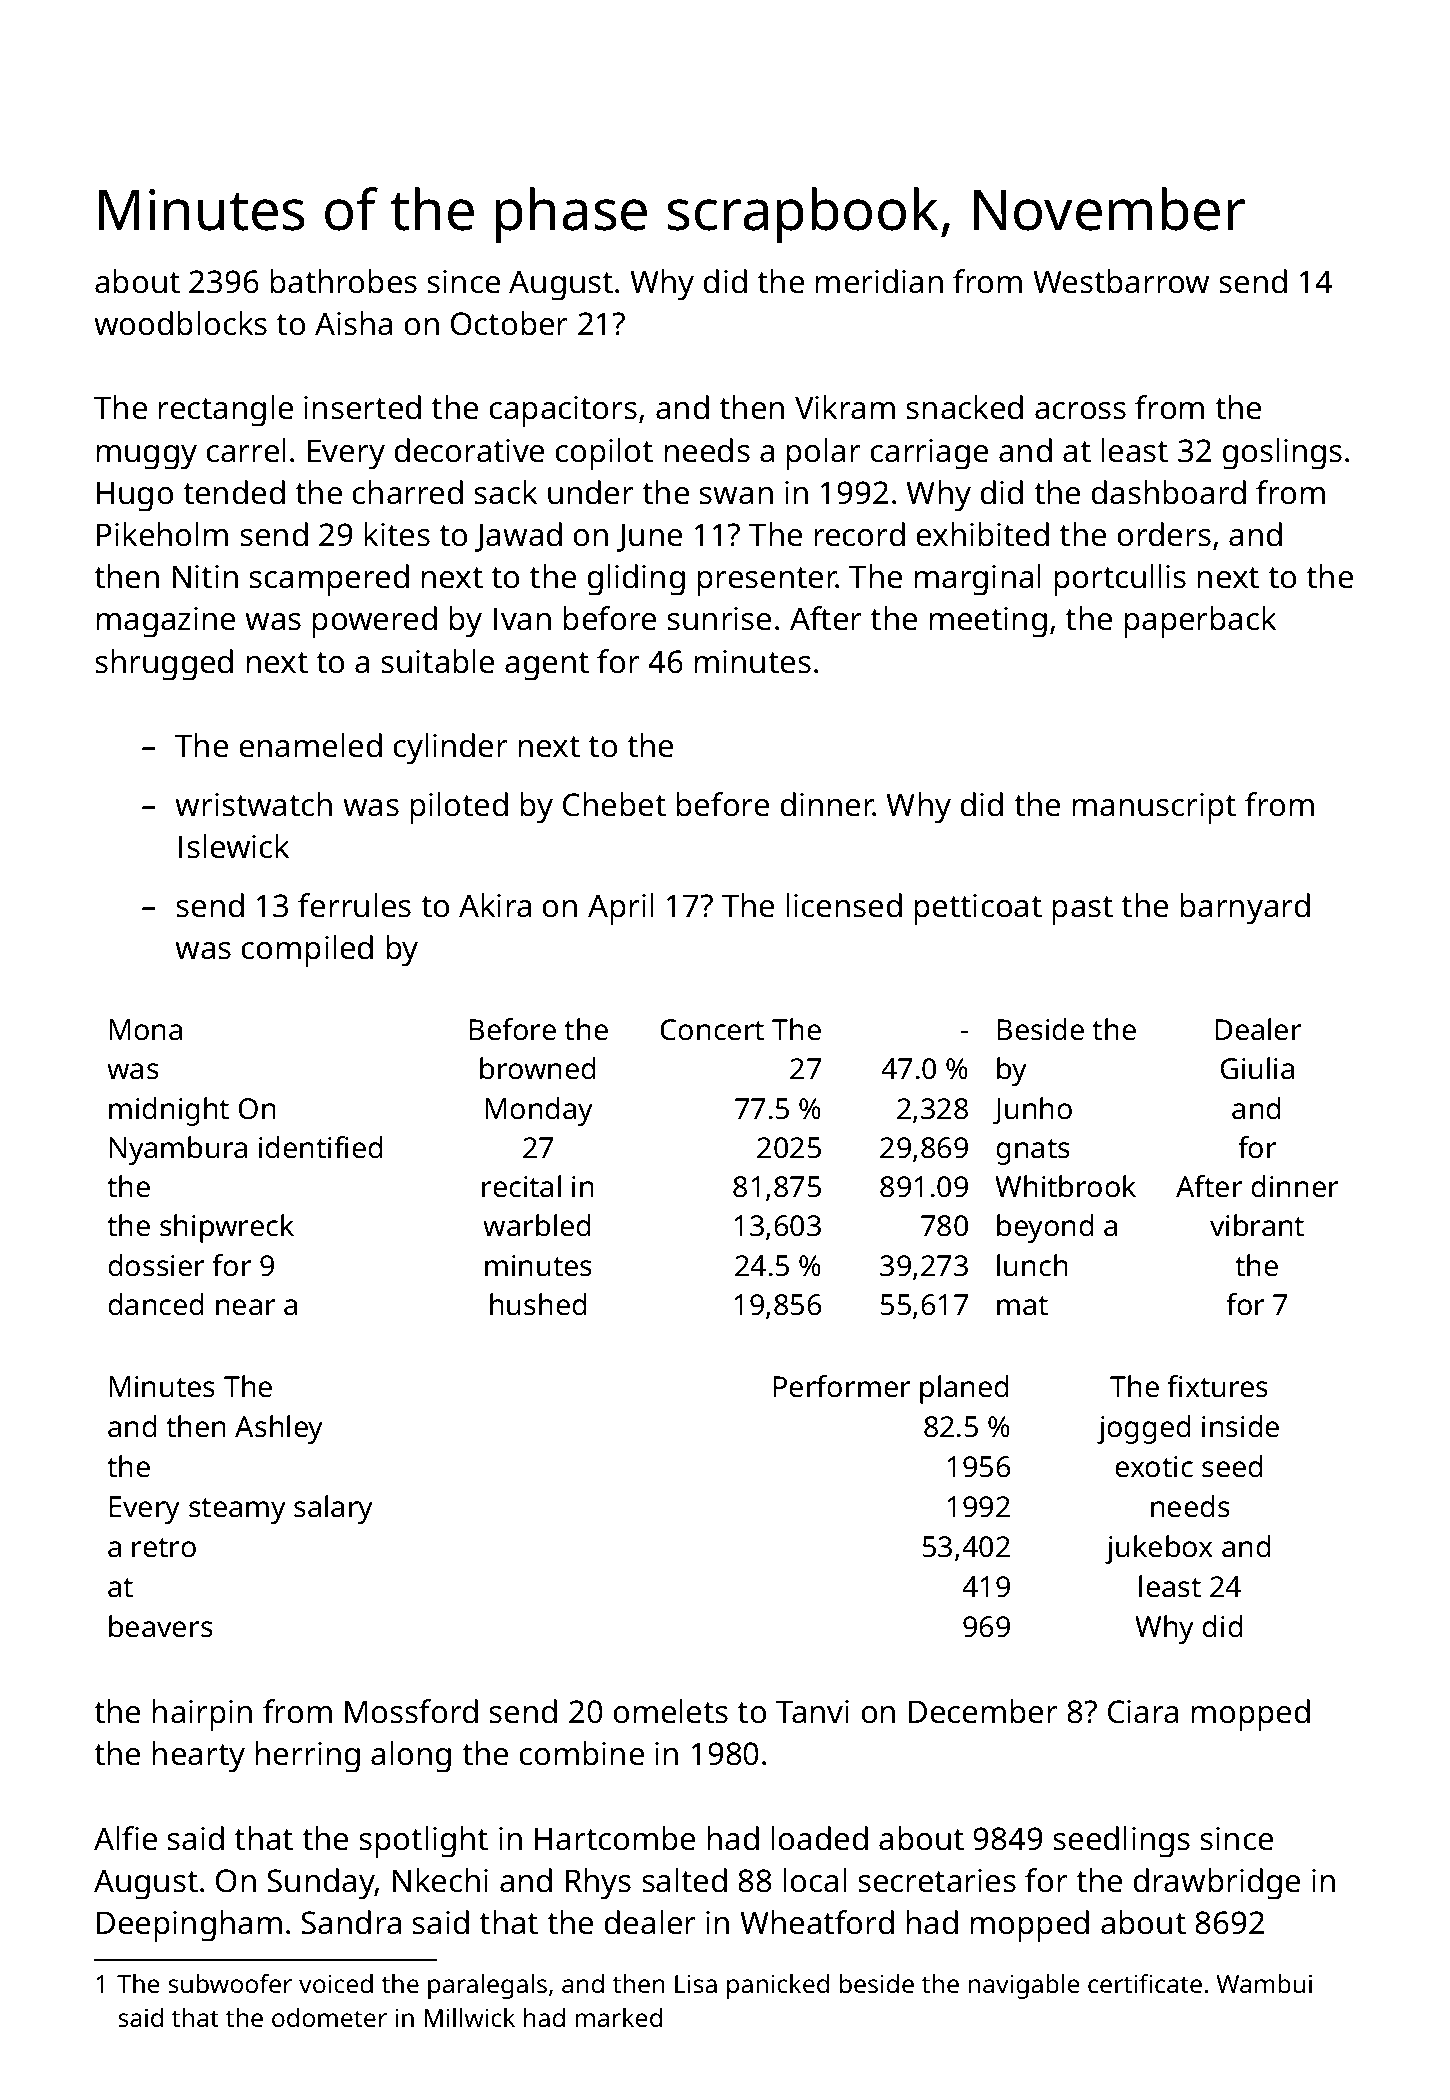 The width and height of the screenshot is (1450, 2100). What do you see at coordinates (1145, 1983) in the screenshot?
I see `certificate` at bounding box center [1145, 1983].
